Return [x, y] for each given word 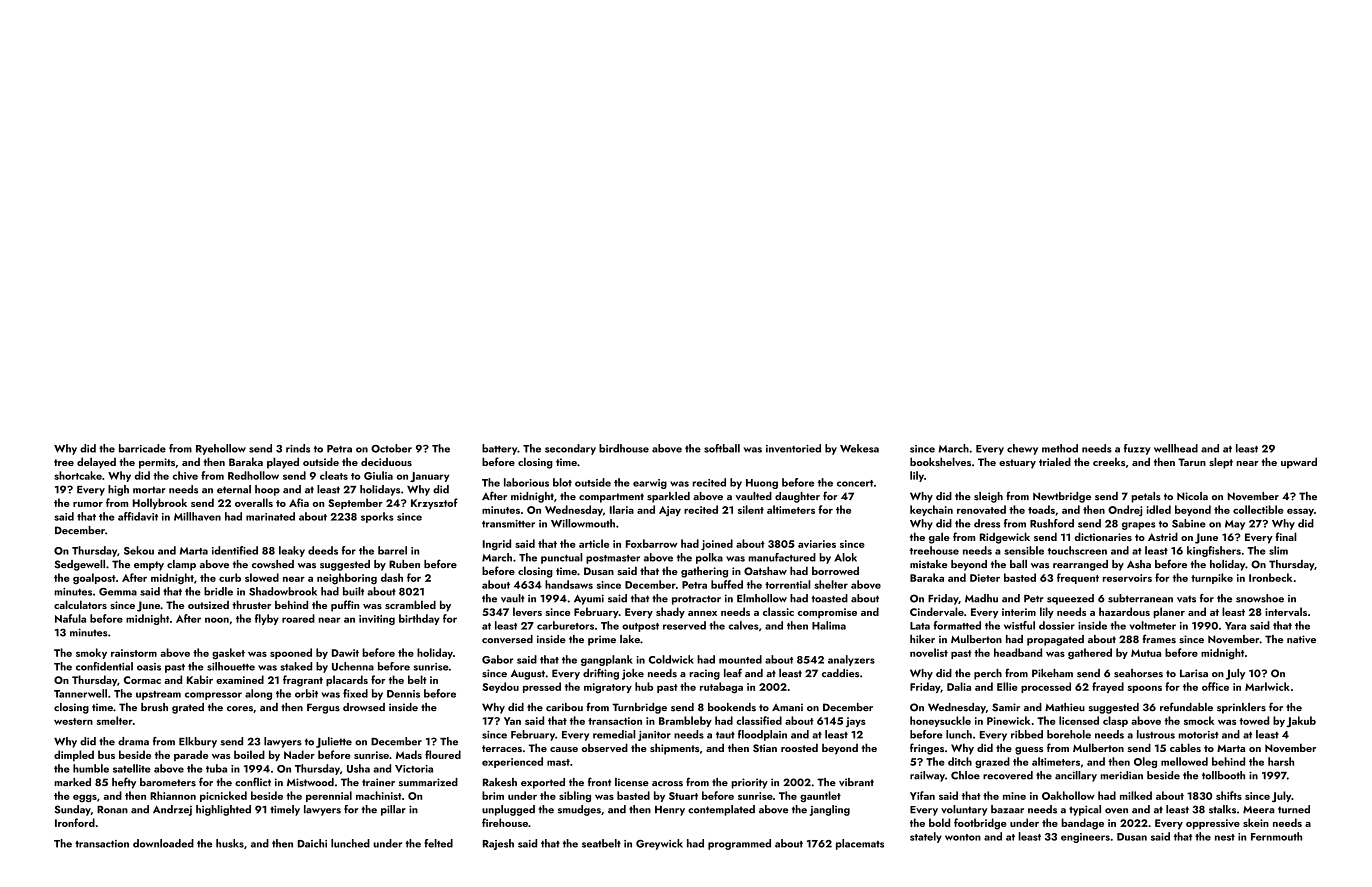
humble [91, 768]
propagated [1055, 640]
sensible [1024, 550]
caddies [840, 673]
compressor [213, 696]
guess [1029, 751]
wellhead [1176, 448]
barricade [142, 448]
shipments [674, 749]
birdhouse [624, 448]
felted [438, 843]
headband [1018, 652]
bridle [218, 591]
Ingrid [497, 545]
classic [778, 611]
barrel [392, 550]
